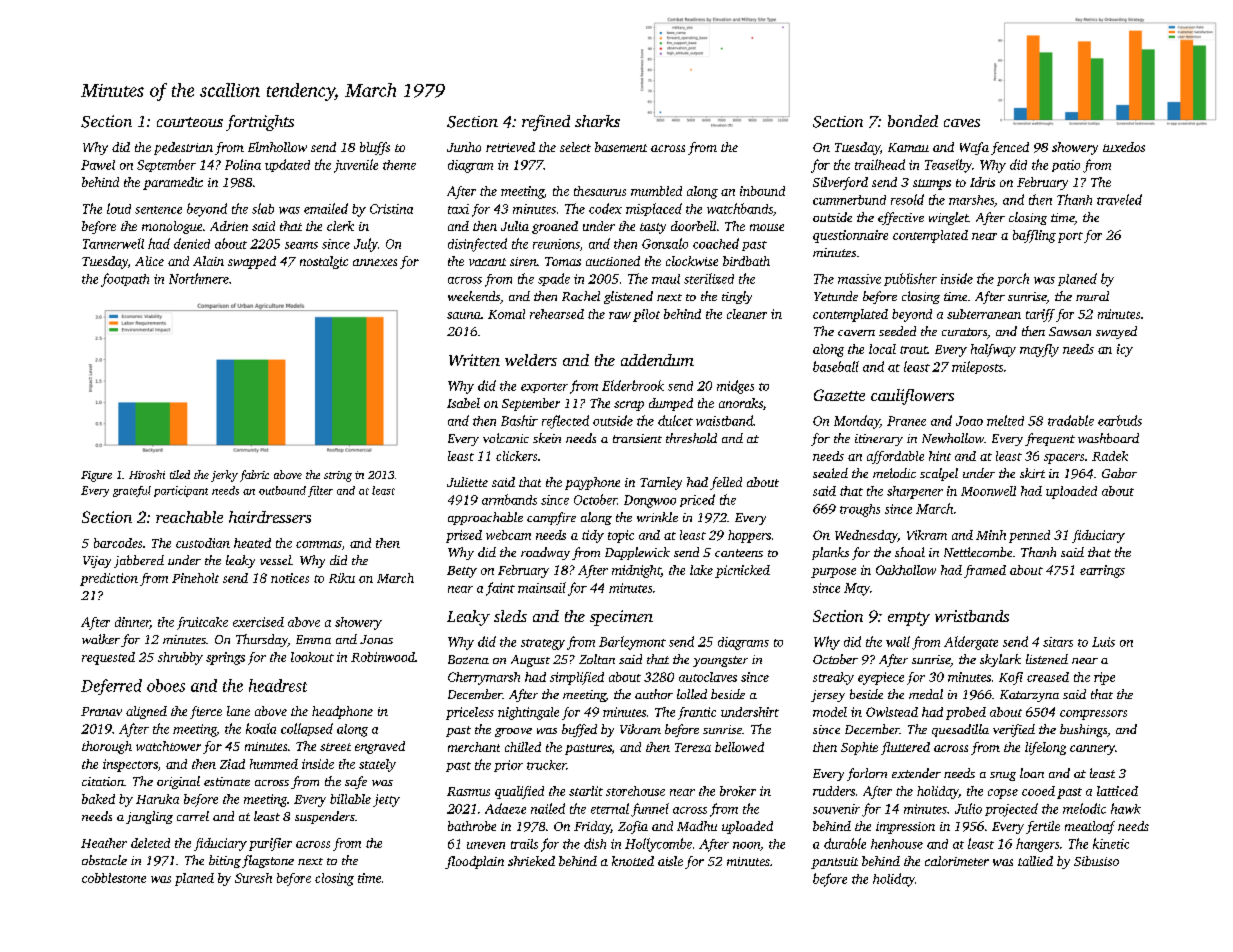 The width and height of the screenshot is (1233, 952). What do you see at coordinates (546, 123) in the screenshot?
I see `refined` at bounding box center [546, 123].
